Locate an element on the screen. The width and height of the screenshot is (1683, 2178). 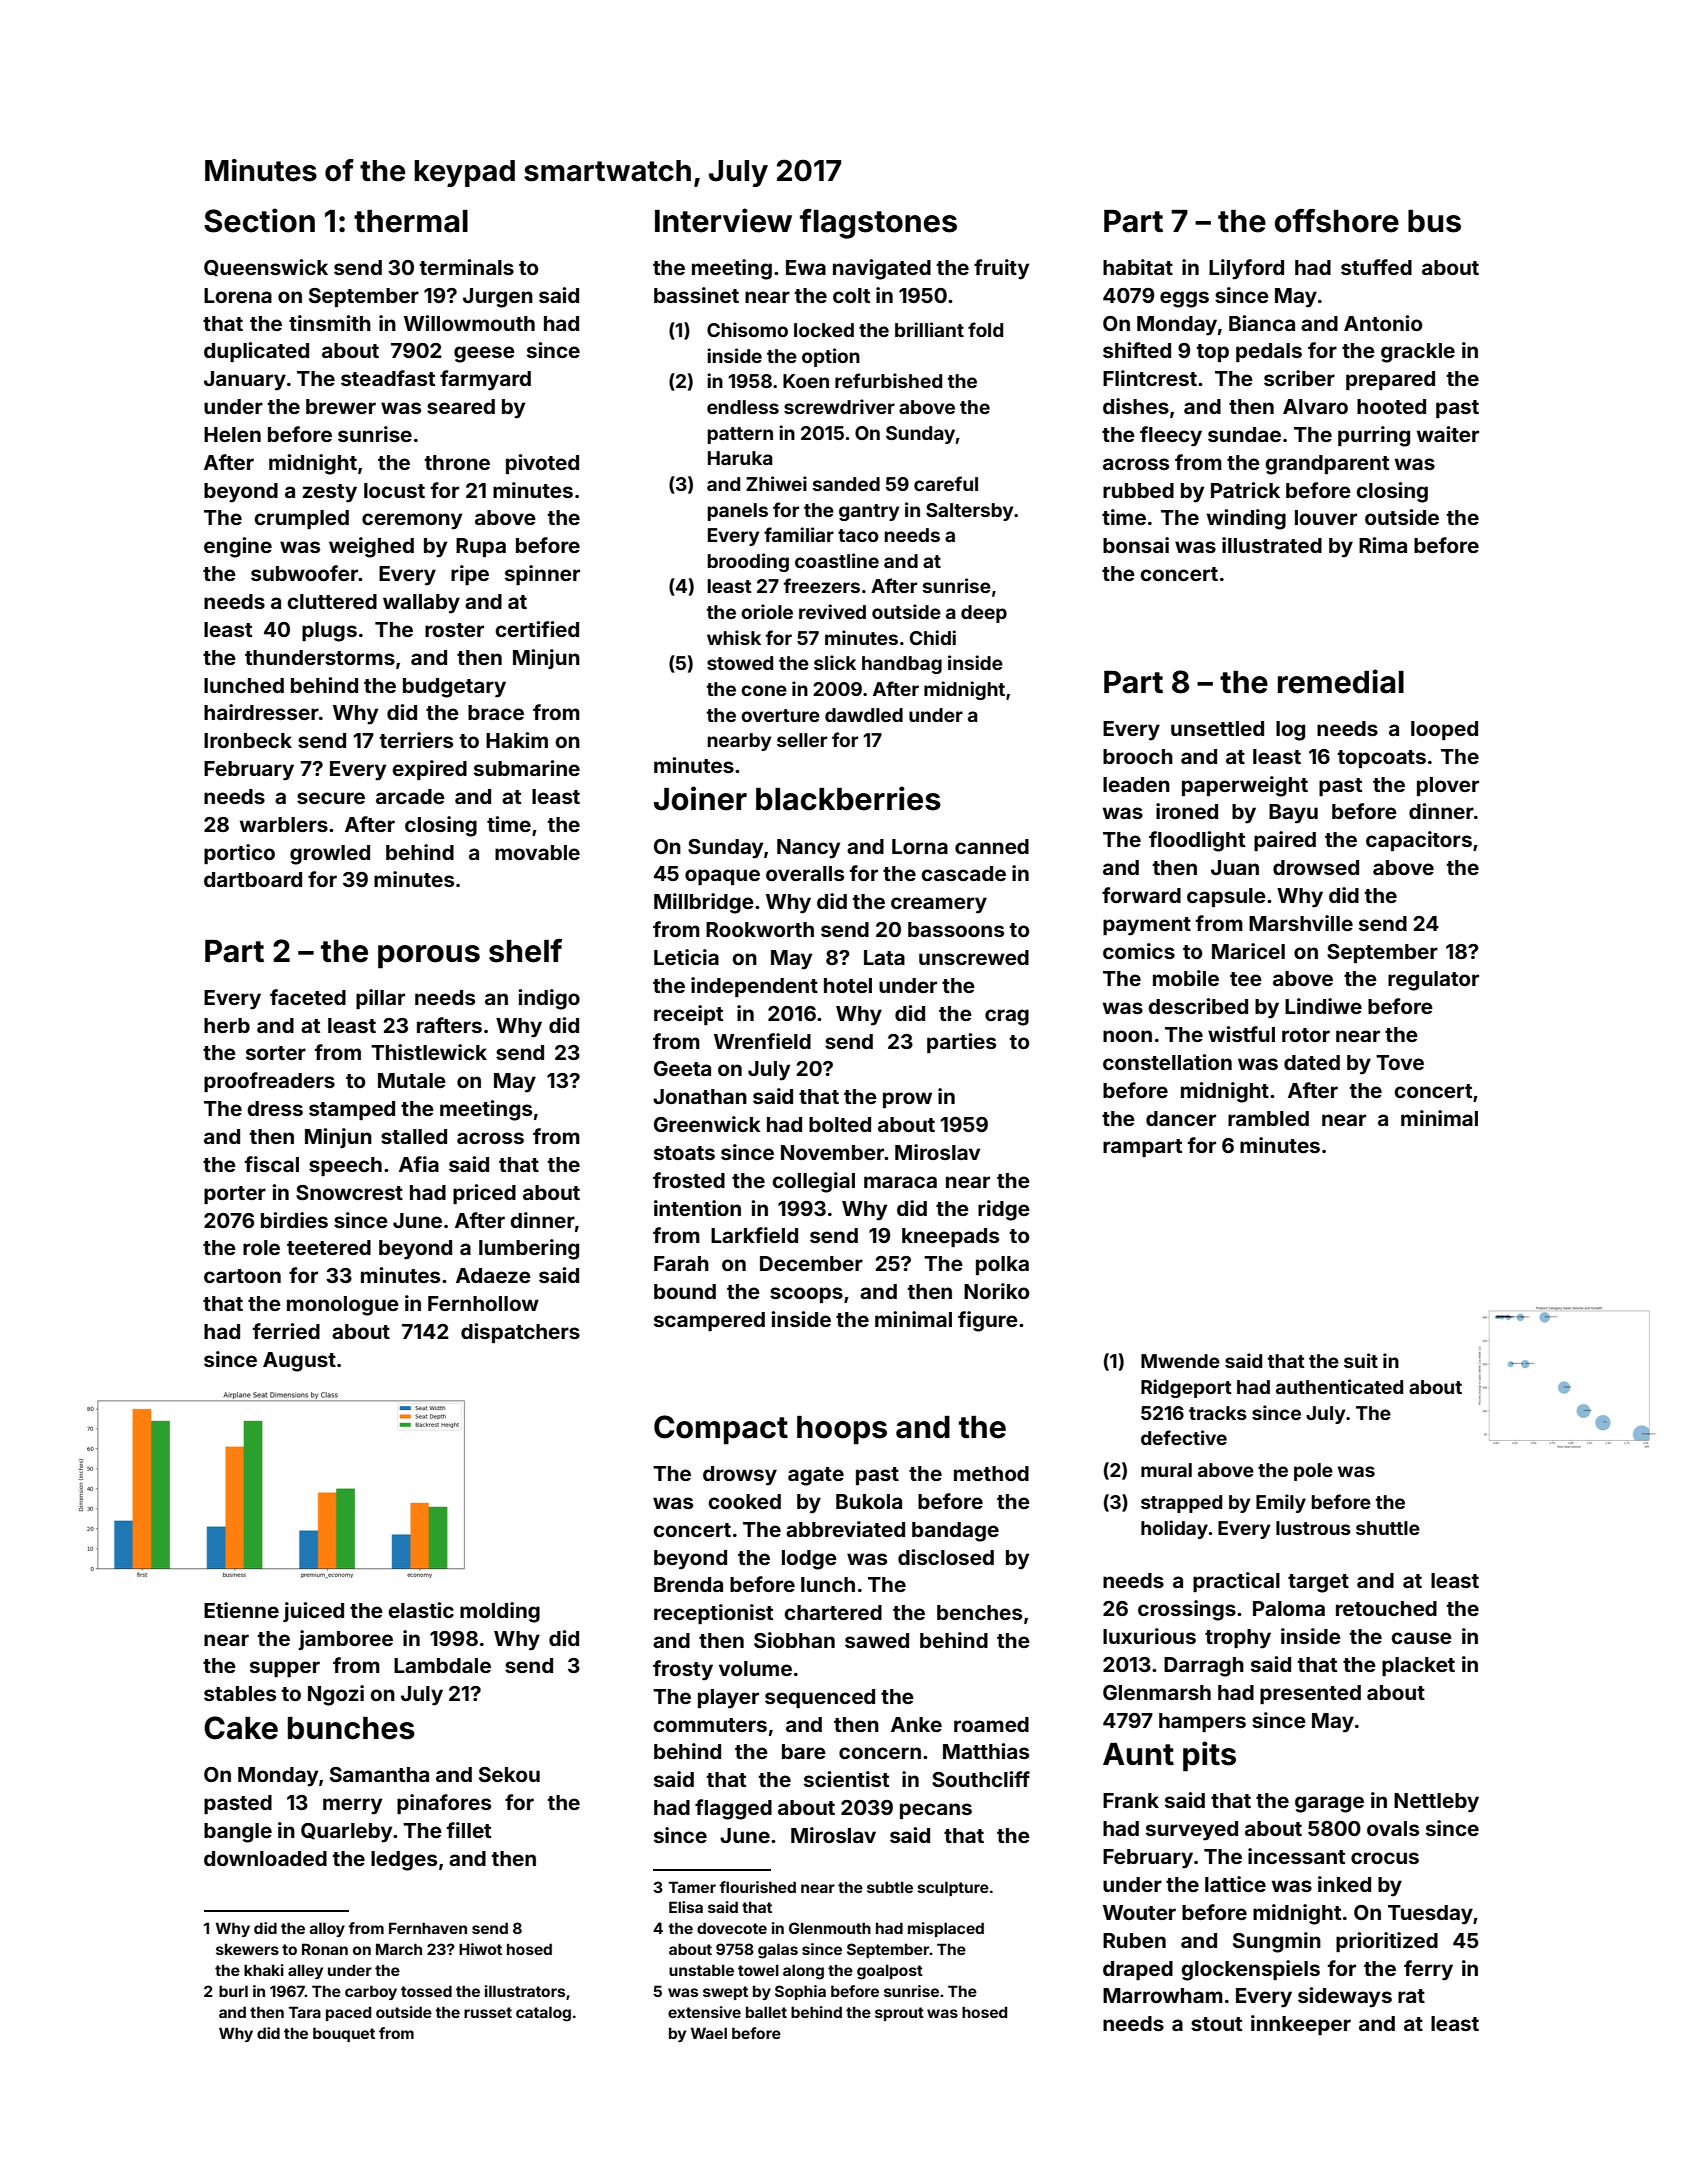
Tove is located at coordinates (1400, 1062).
